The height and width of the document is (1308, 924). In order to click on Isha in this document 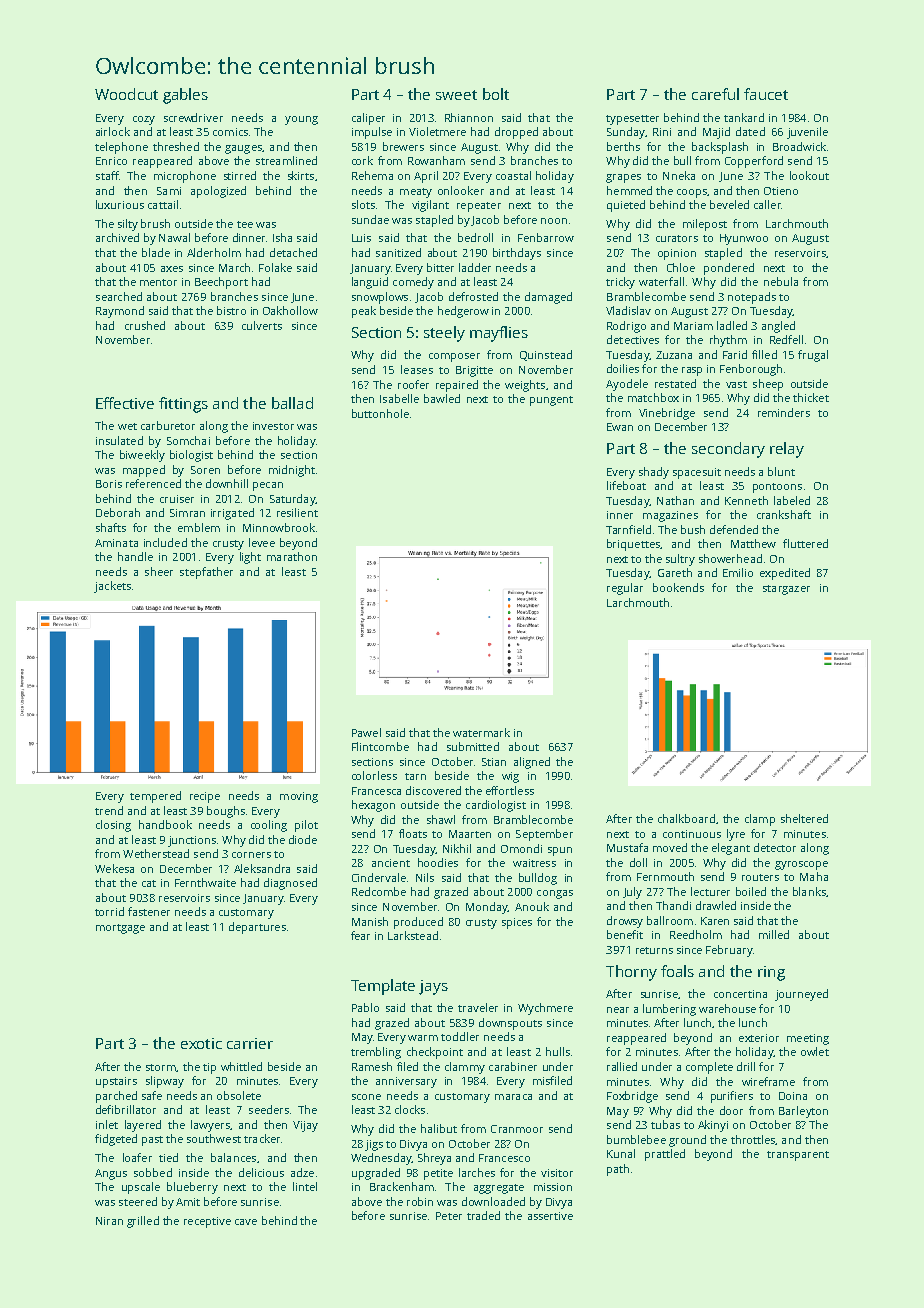, I will do `click(282, 237)`.
